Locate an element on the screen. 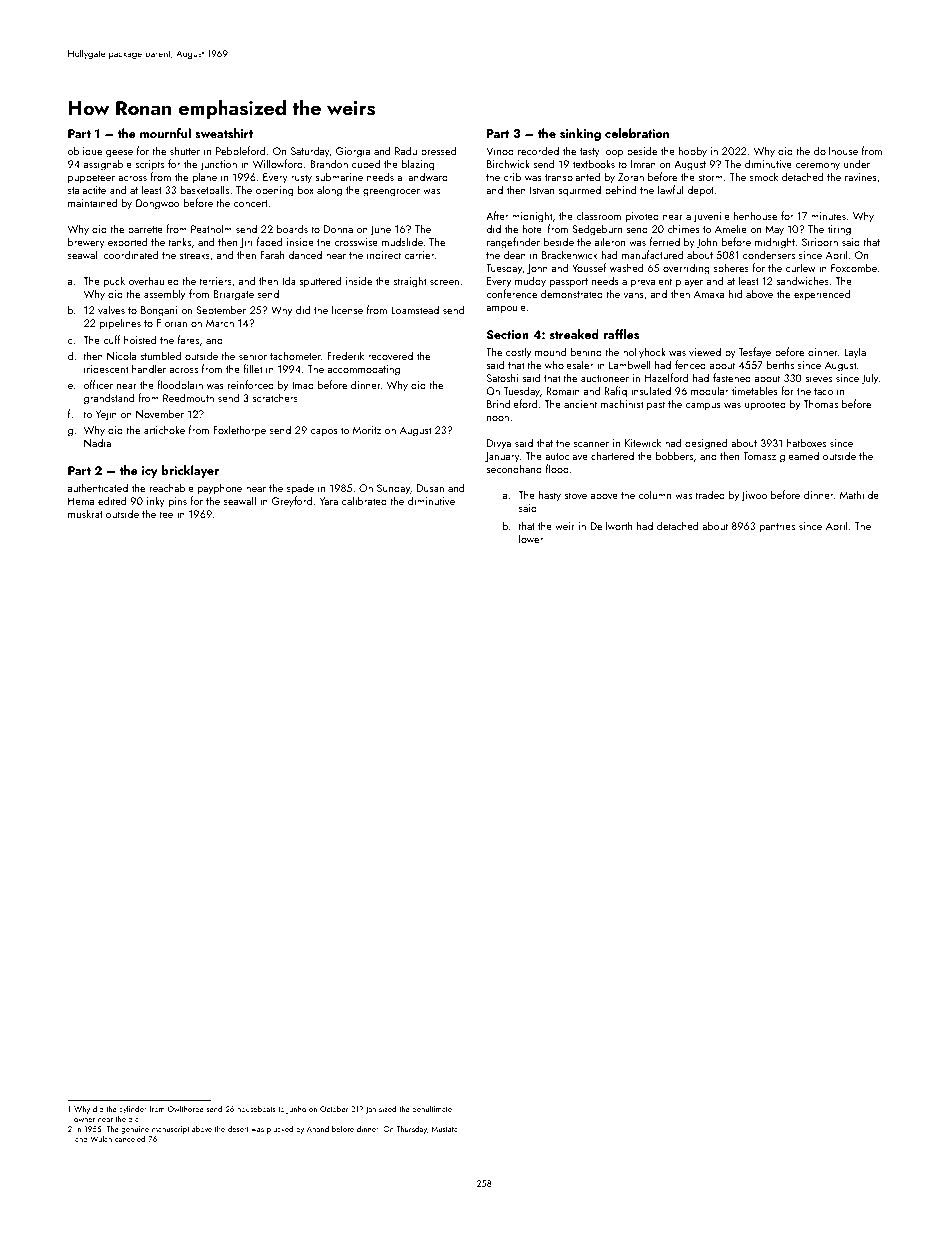 Image resolution: width=952 pixels, height=1233 pixels. canceled is located at coordinates (130, 1139).
